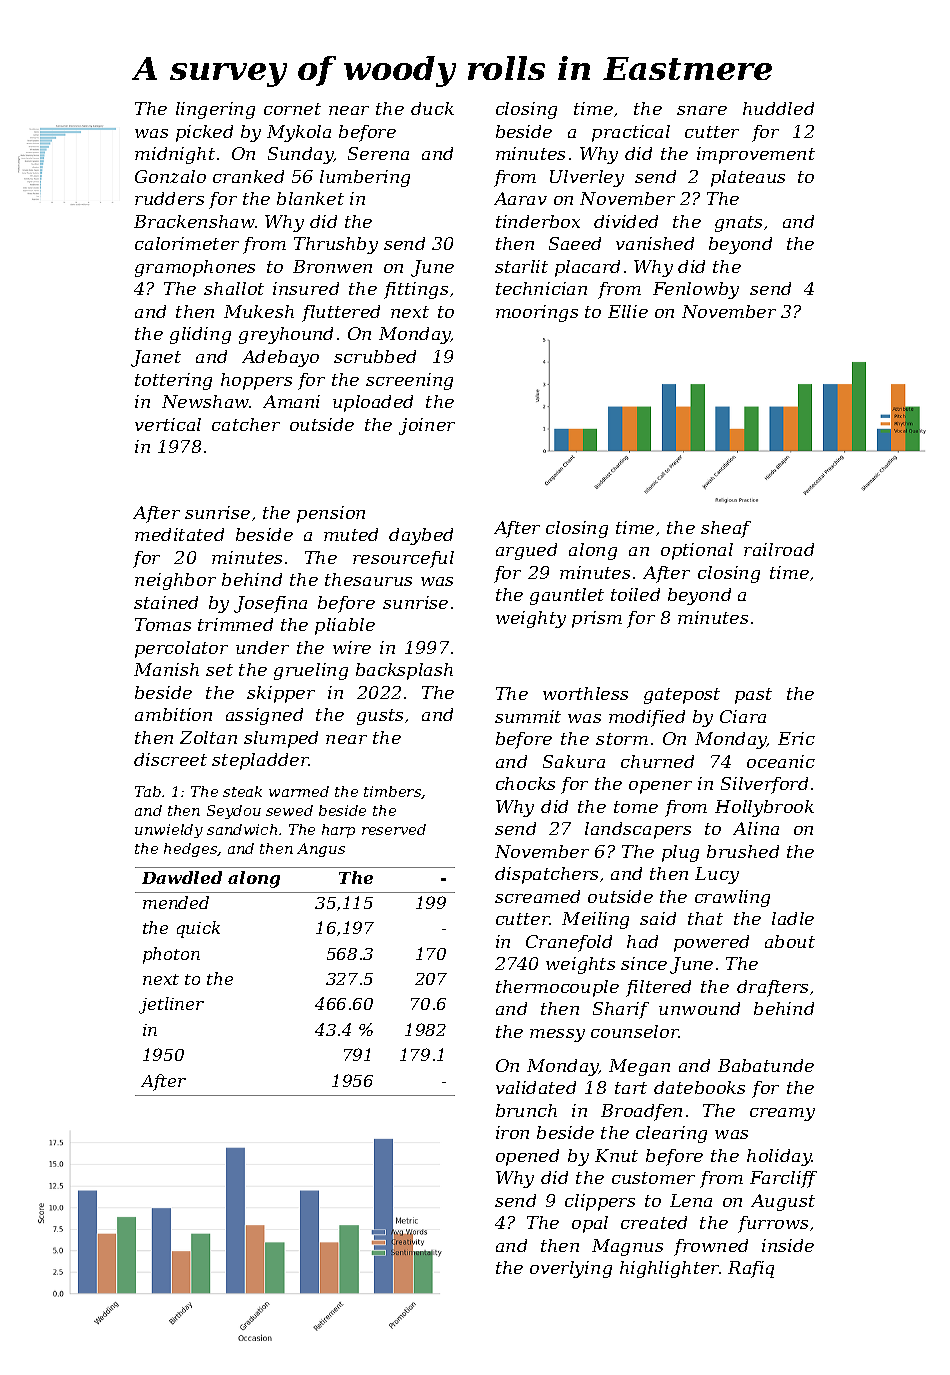  What do you see at coordinates (234, 812) in the screenshot?
I see `Seydou` at bounding box center [234, 812].
